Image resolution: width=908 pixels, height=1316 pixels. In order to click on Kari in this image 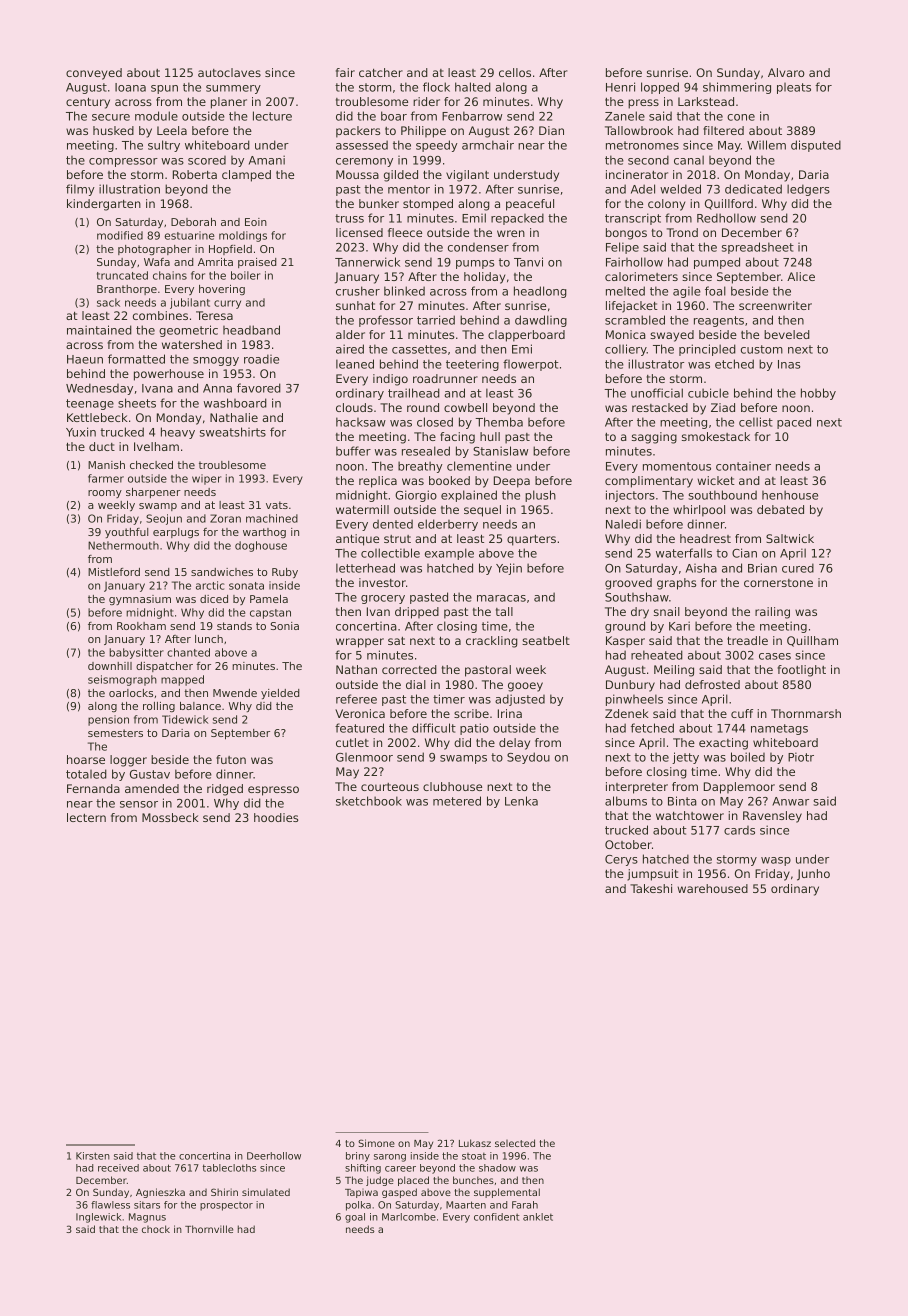, I will do `click(679, 626)`.
